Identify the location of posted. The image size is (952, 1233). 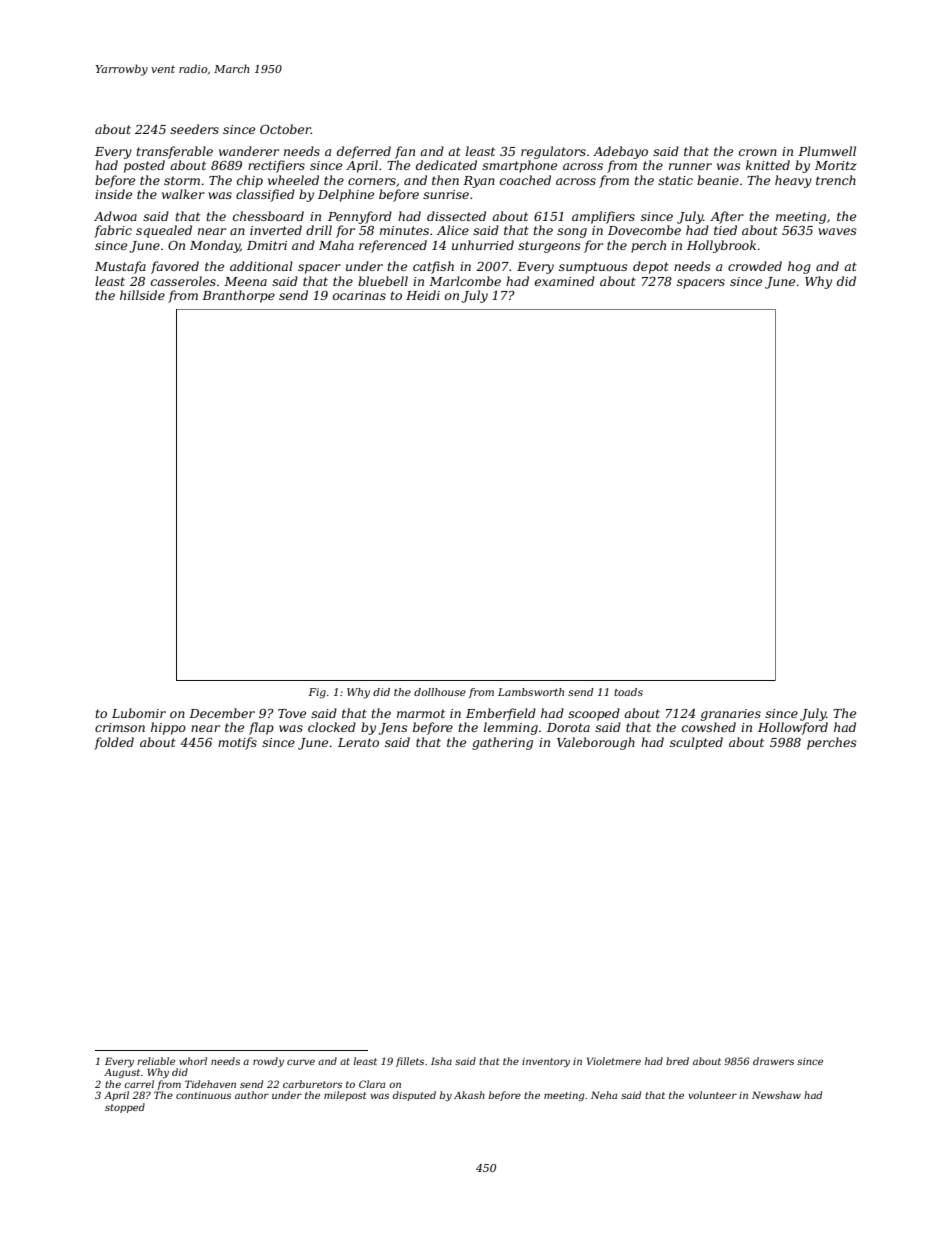
(144, 166).
